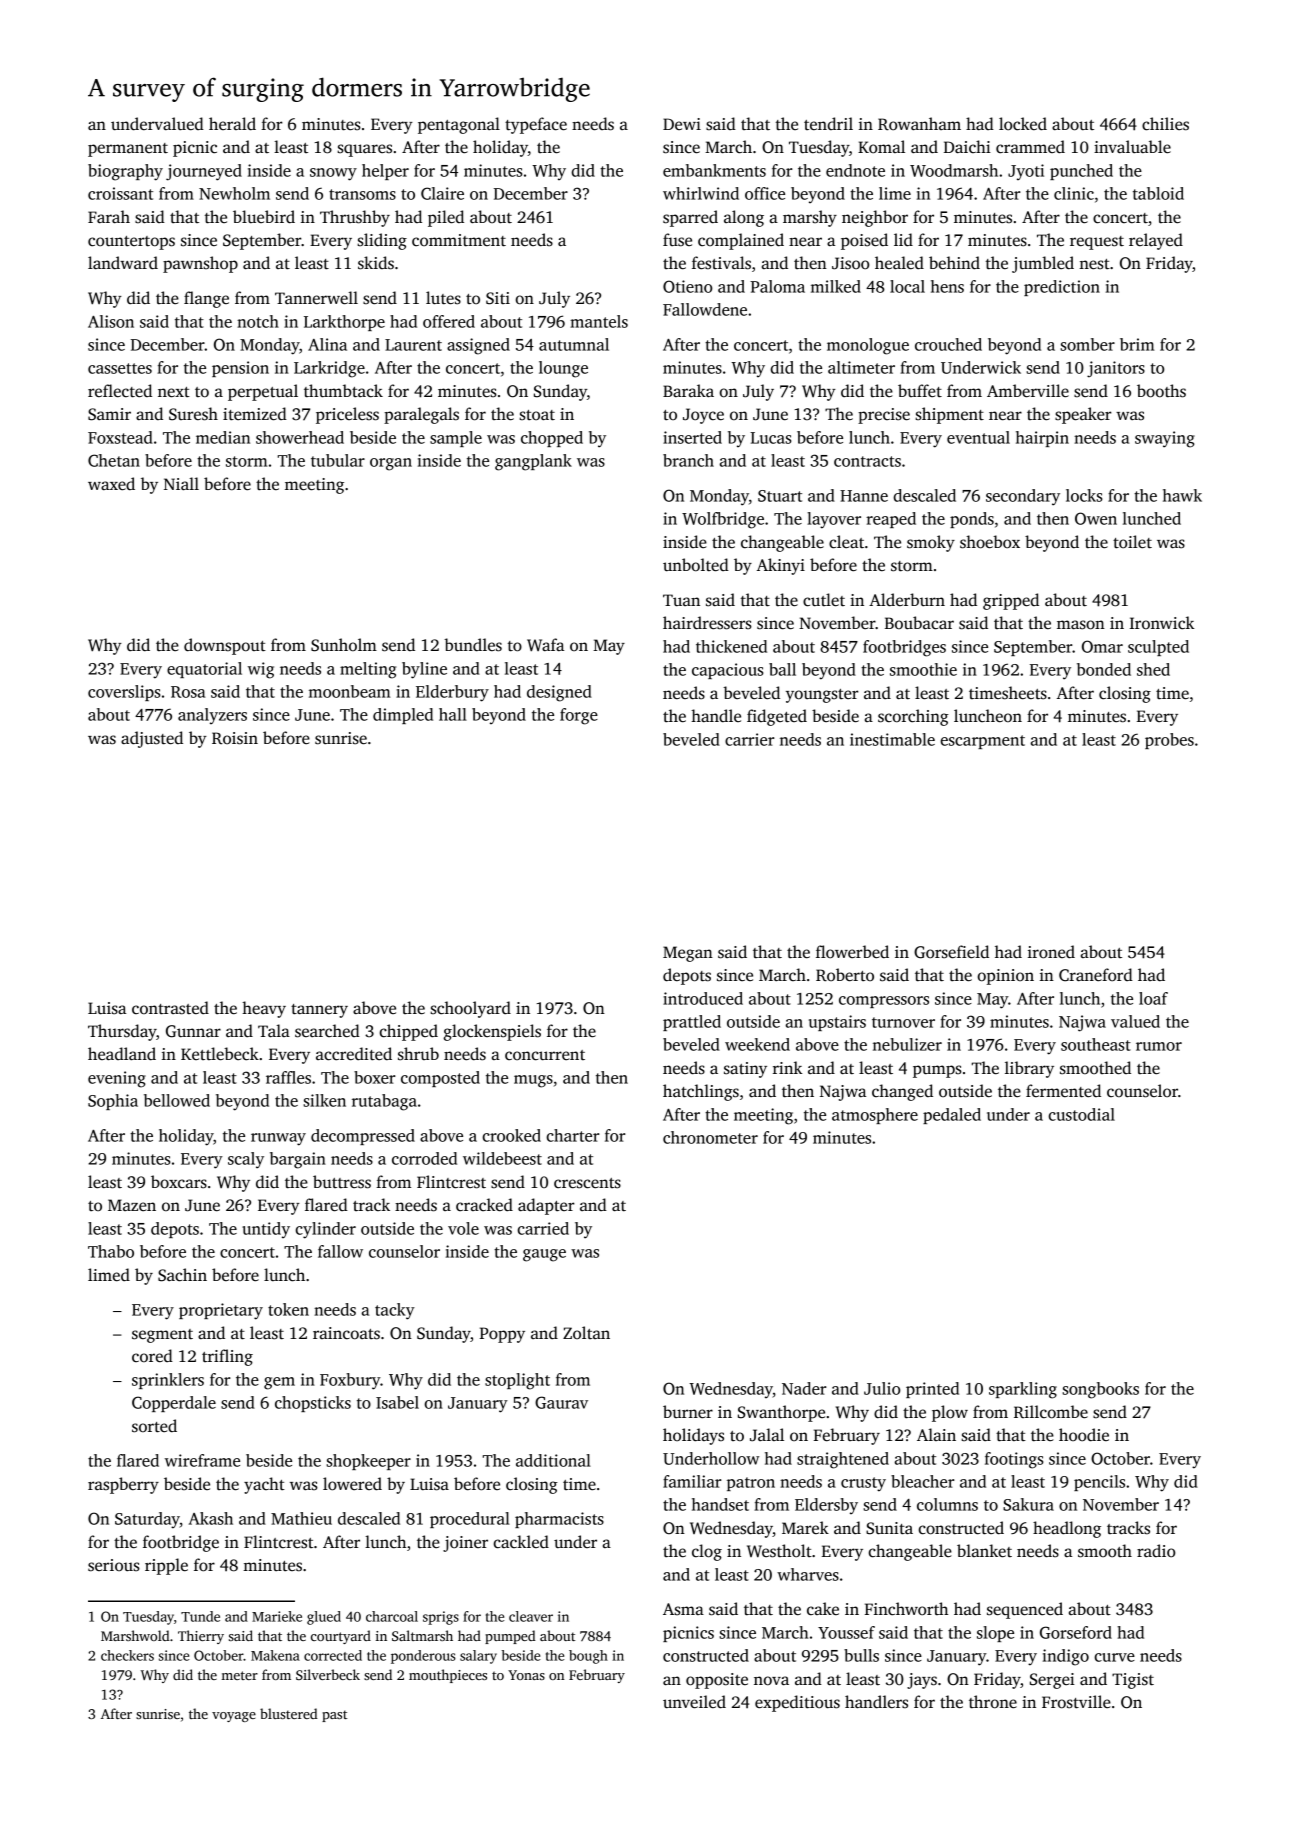 The height and width of the document is (1828, 1293). What do you see at coordinates (211, 1518) in the document?
I see `Akash` at bounding box center [211, 1518].
